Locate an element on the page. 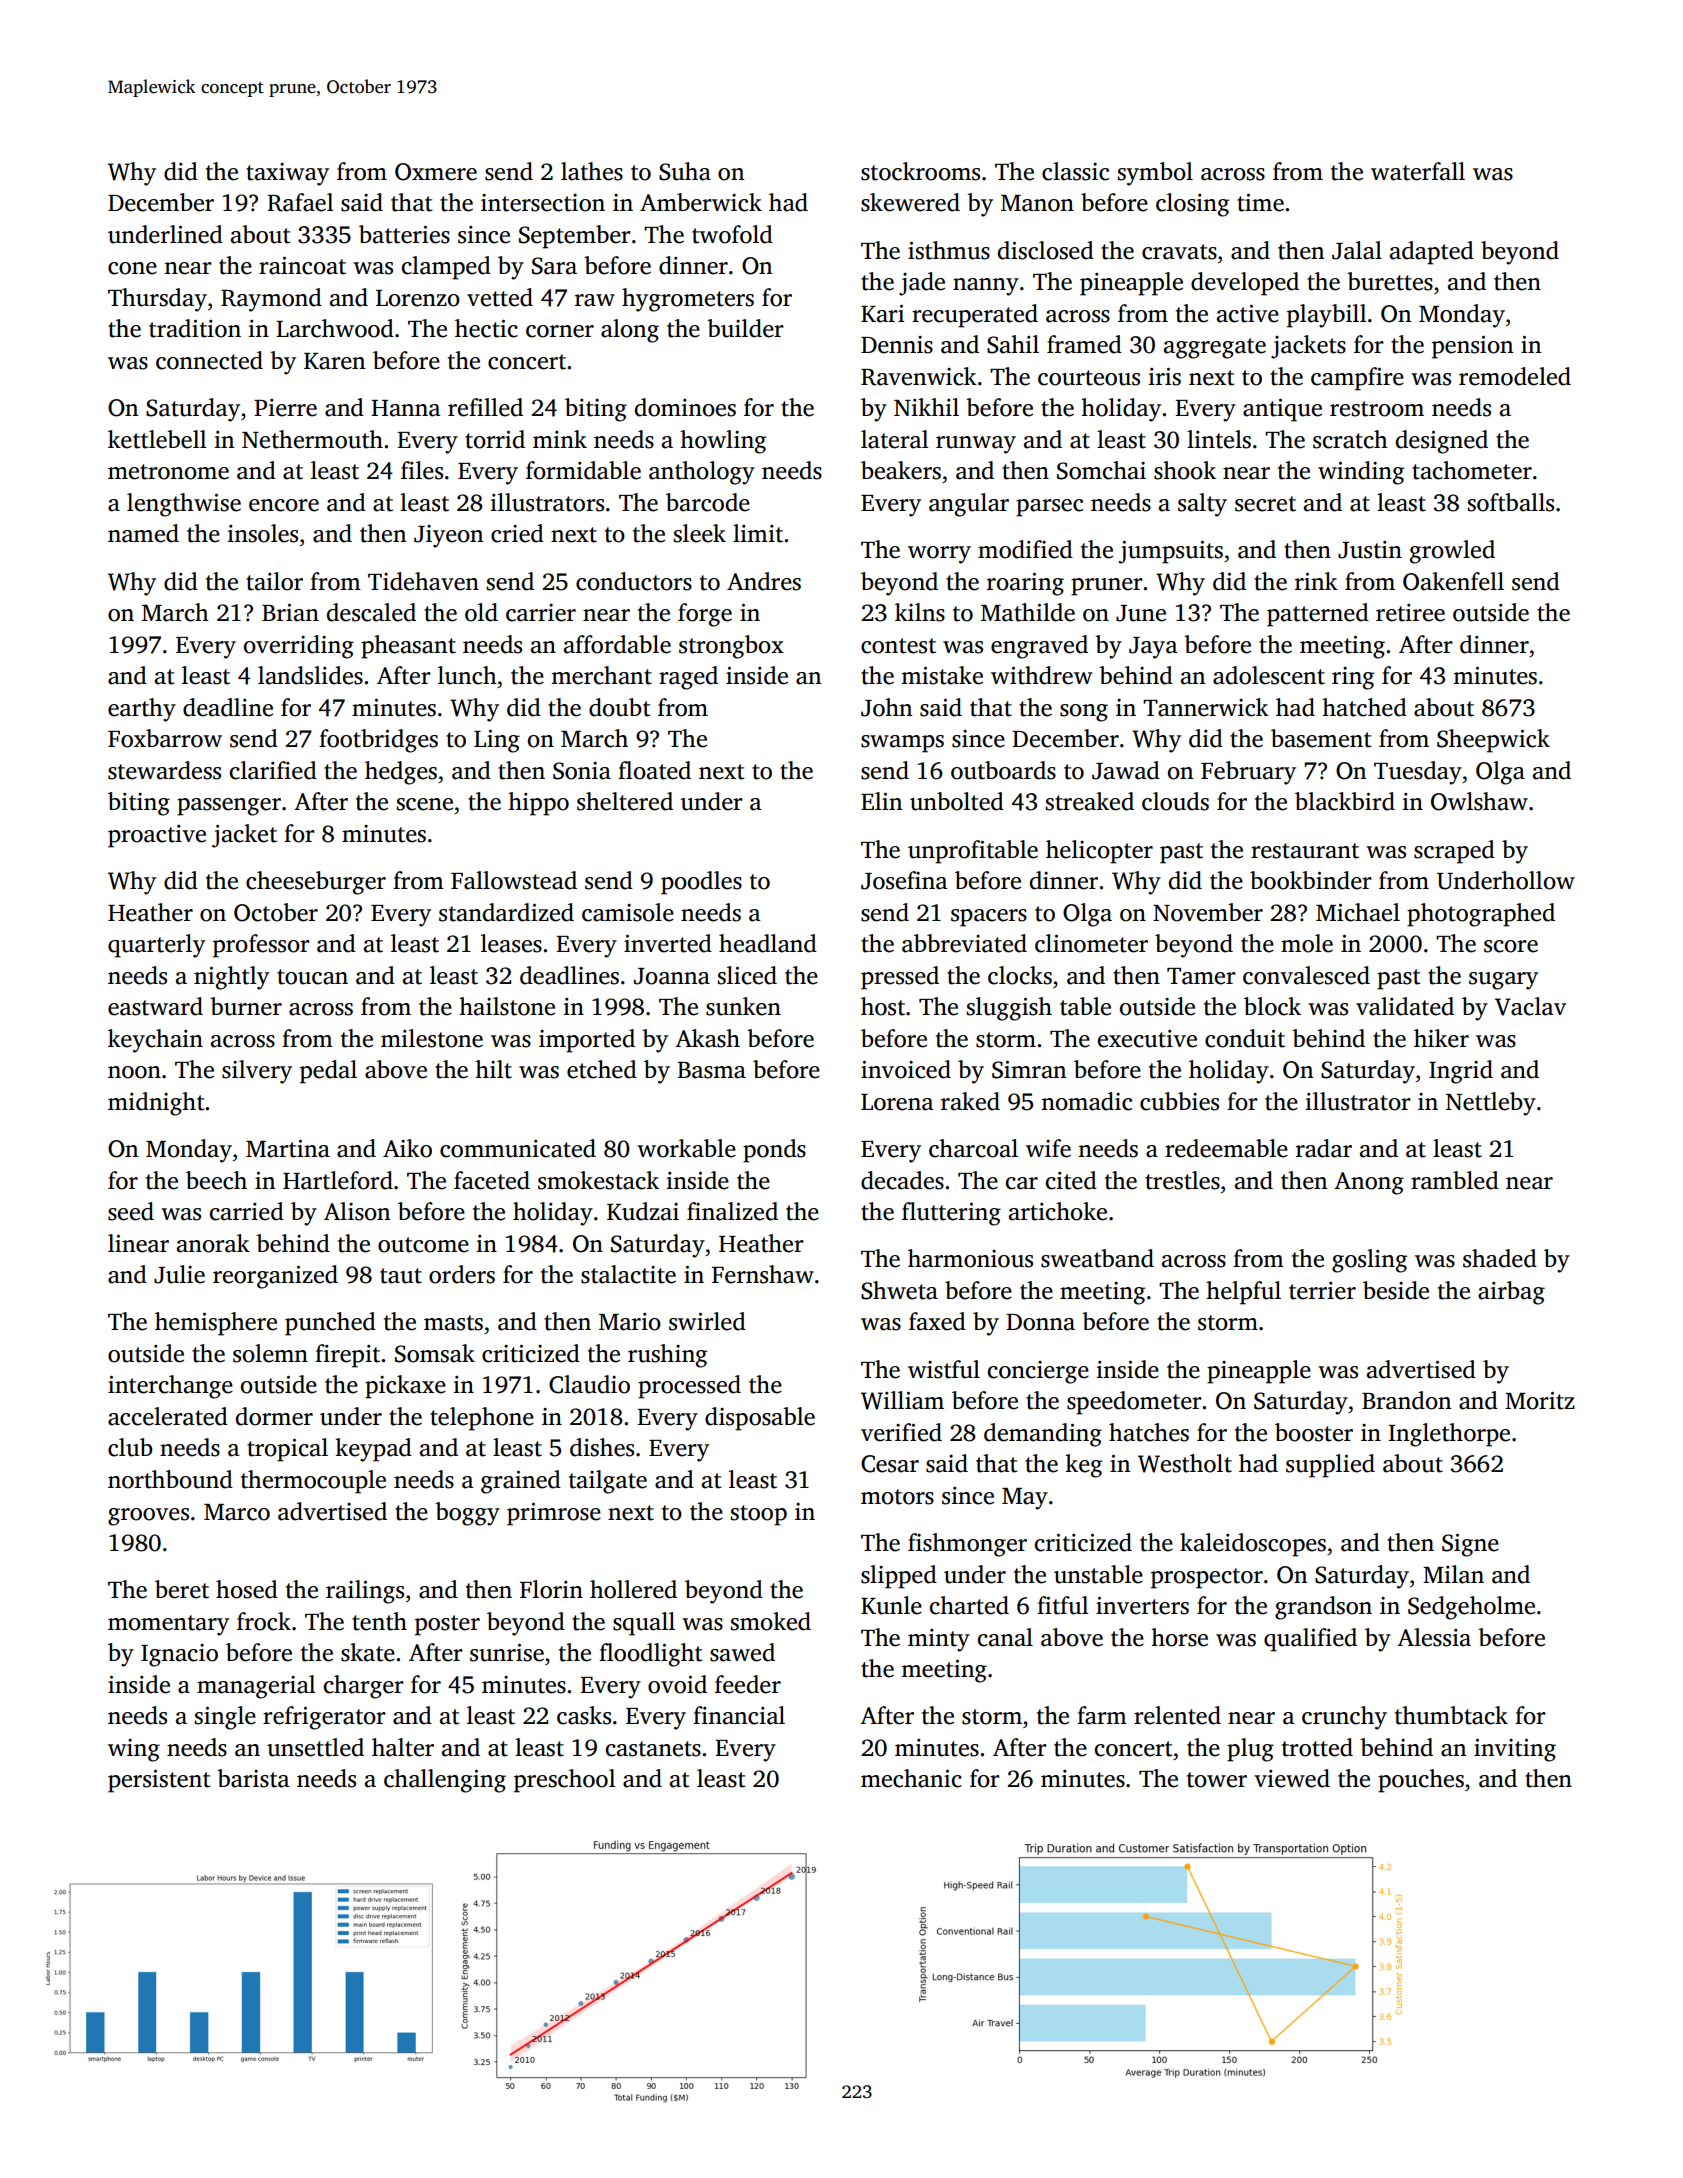  cited is located at coordinates (1071, 1180).
